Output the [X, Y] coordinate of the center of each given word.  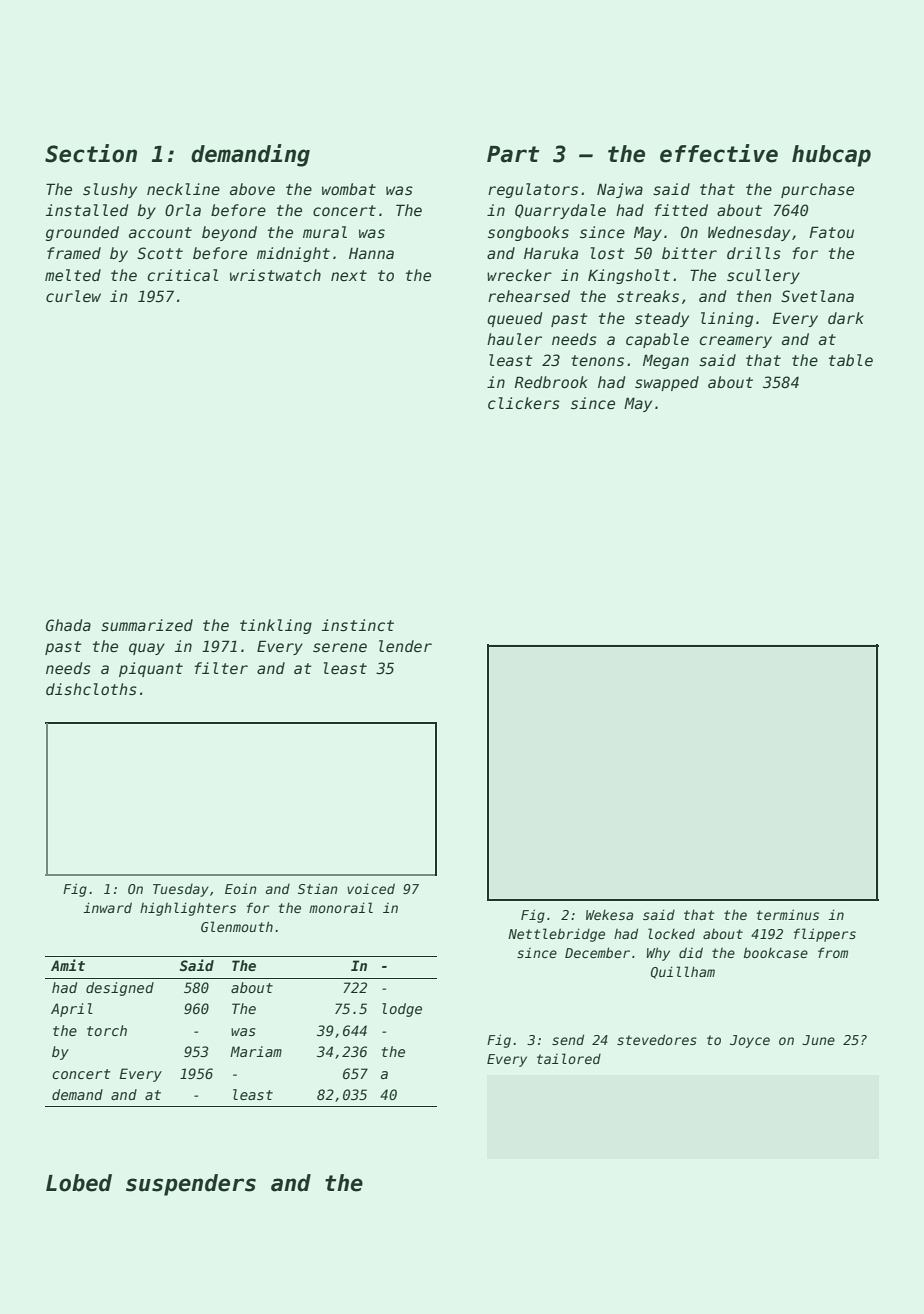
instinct [358, 625]
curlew [73, 296]
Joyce [750, 1041]
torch [107, 1030]
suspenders [191, 1185]
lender [405, 646]
